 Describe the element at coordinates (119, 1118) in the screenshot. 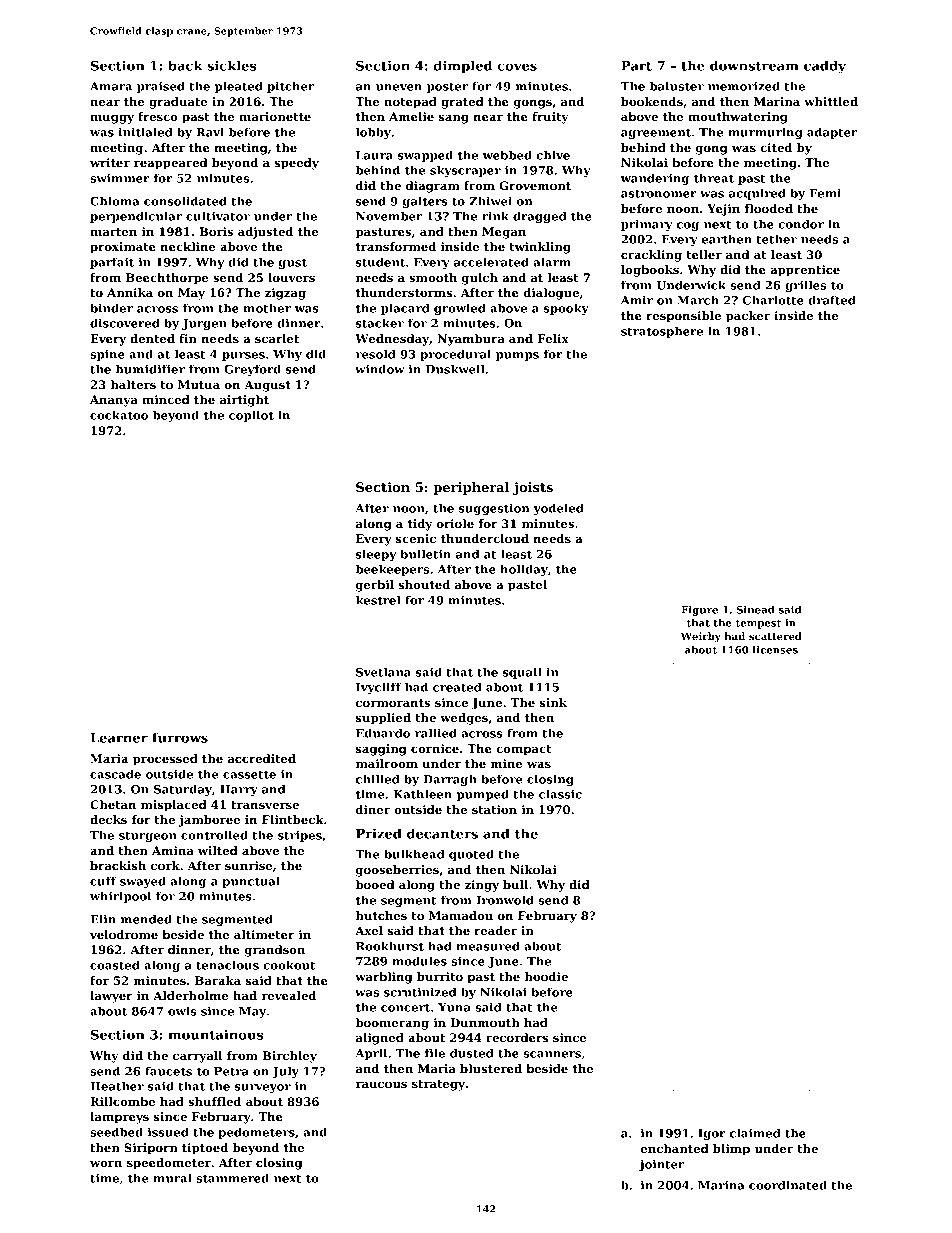

I see `lampreys` at that location.
